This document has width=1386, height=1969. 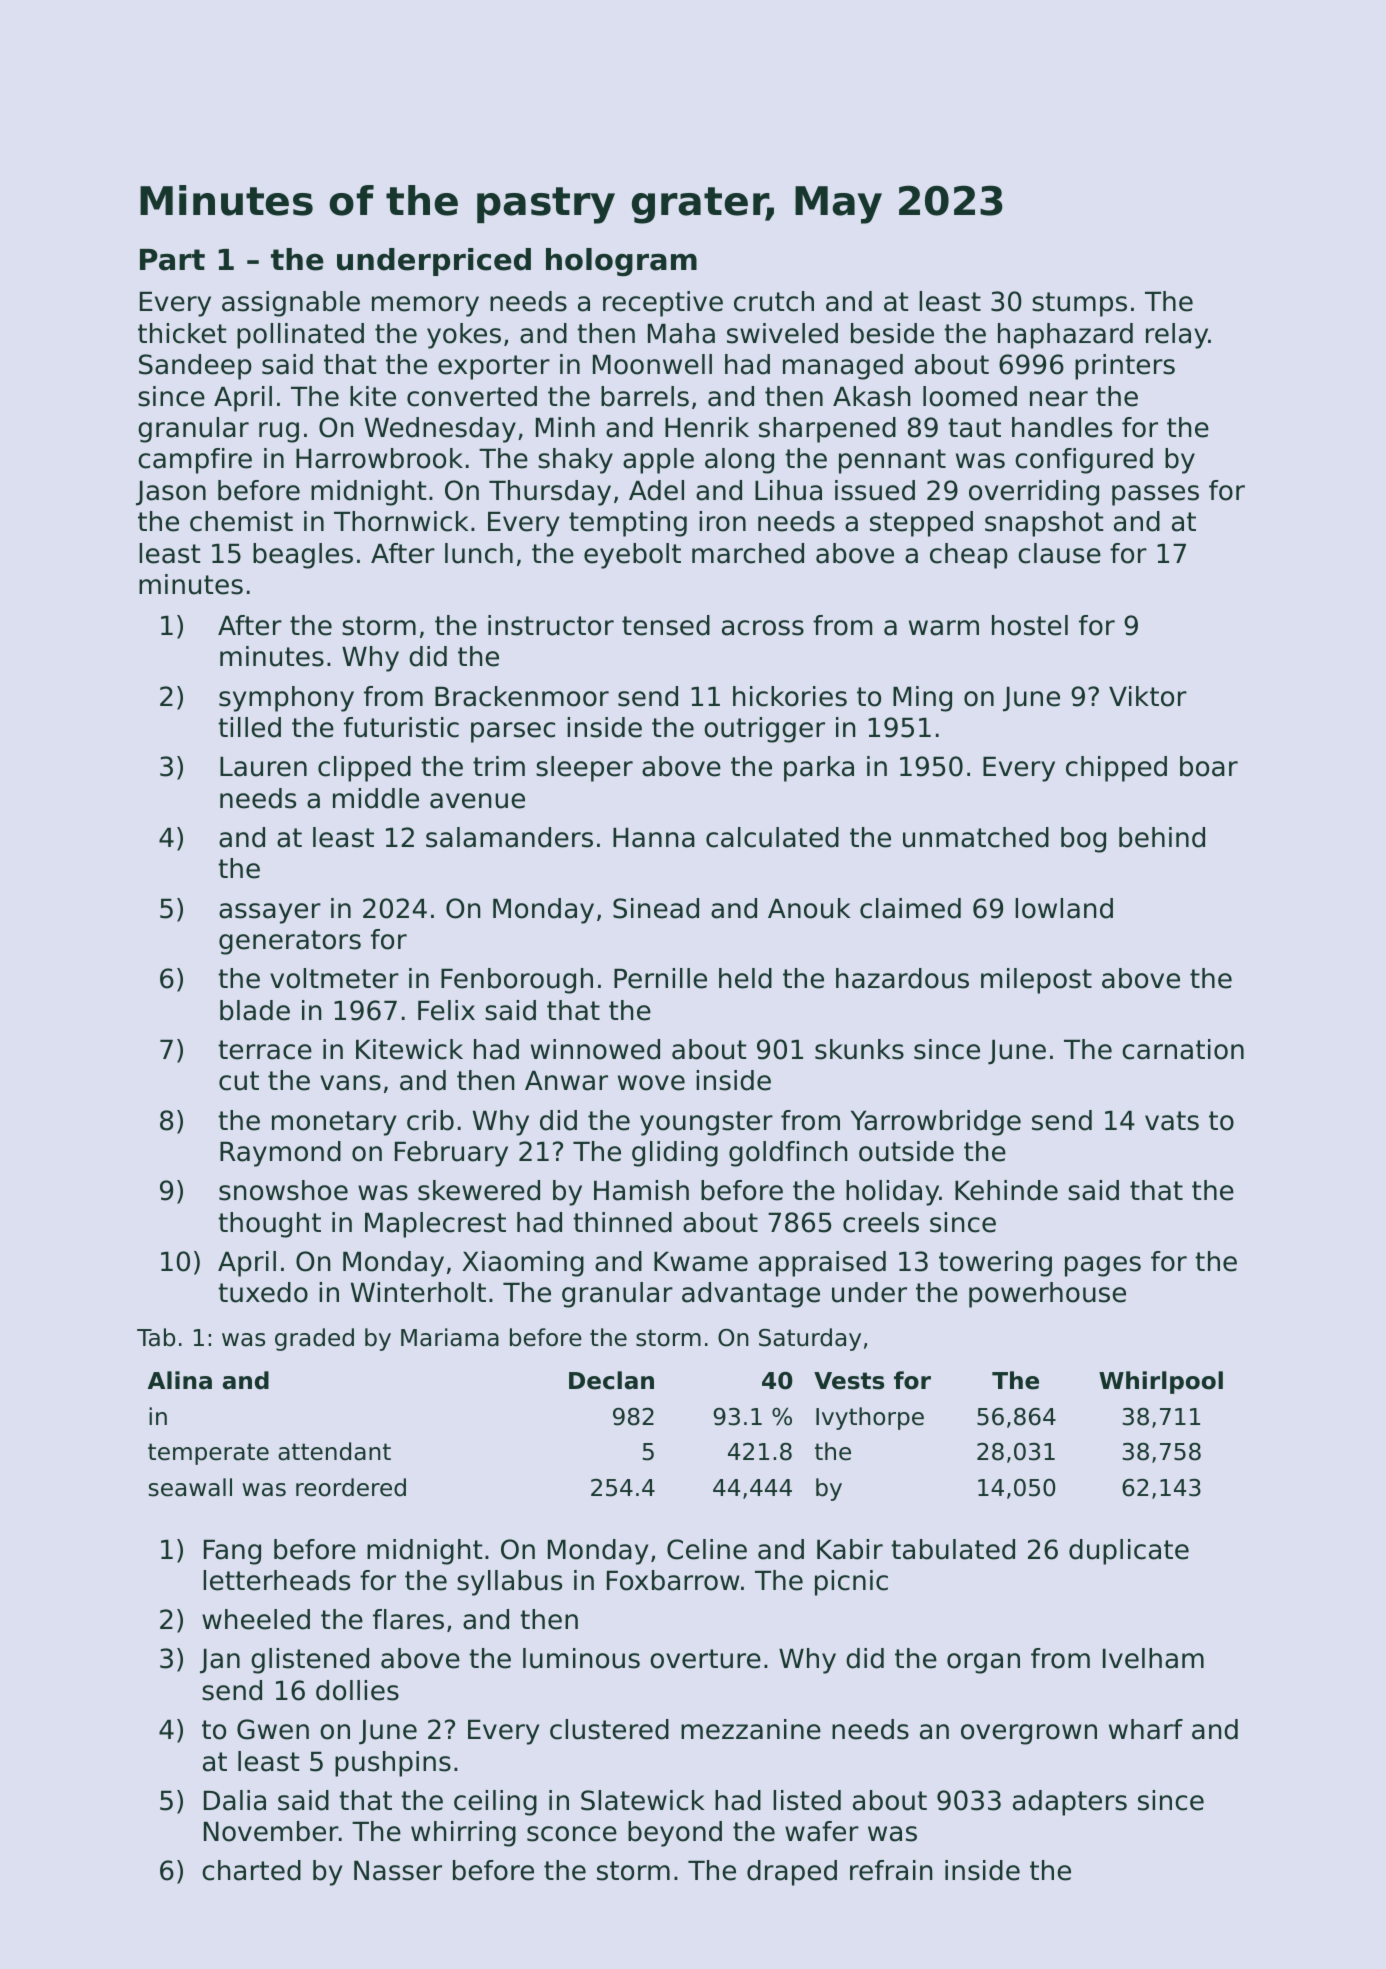 I want to click on futuristic, so click(x=401, y=727).
